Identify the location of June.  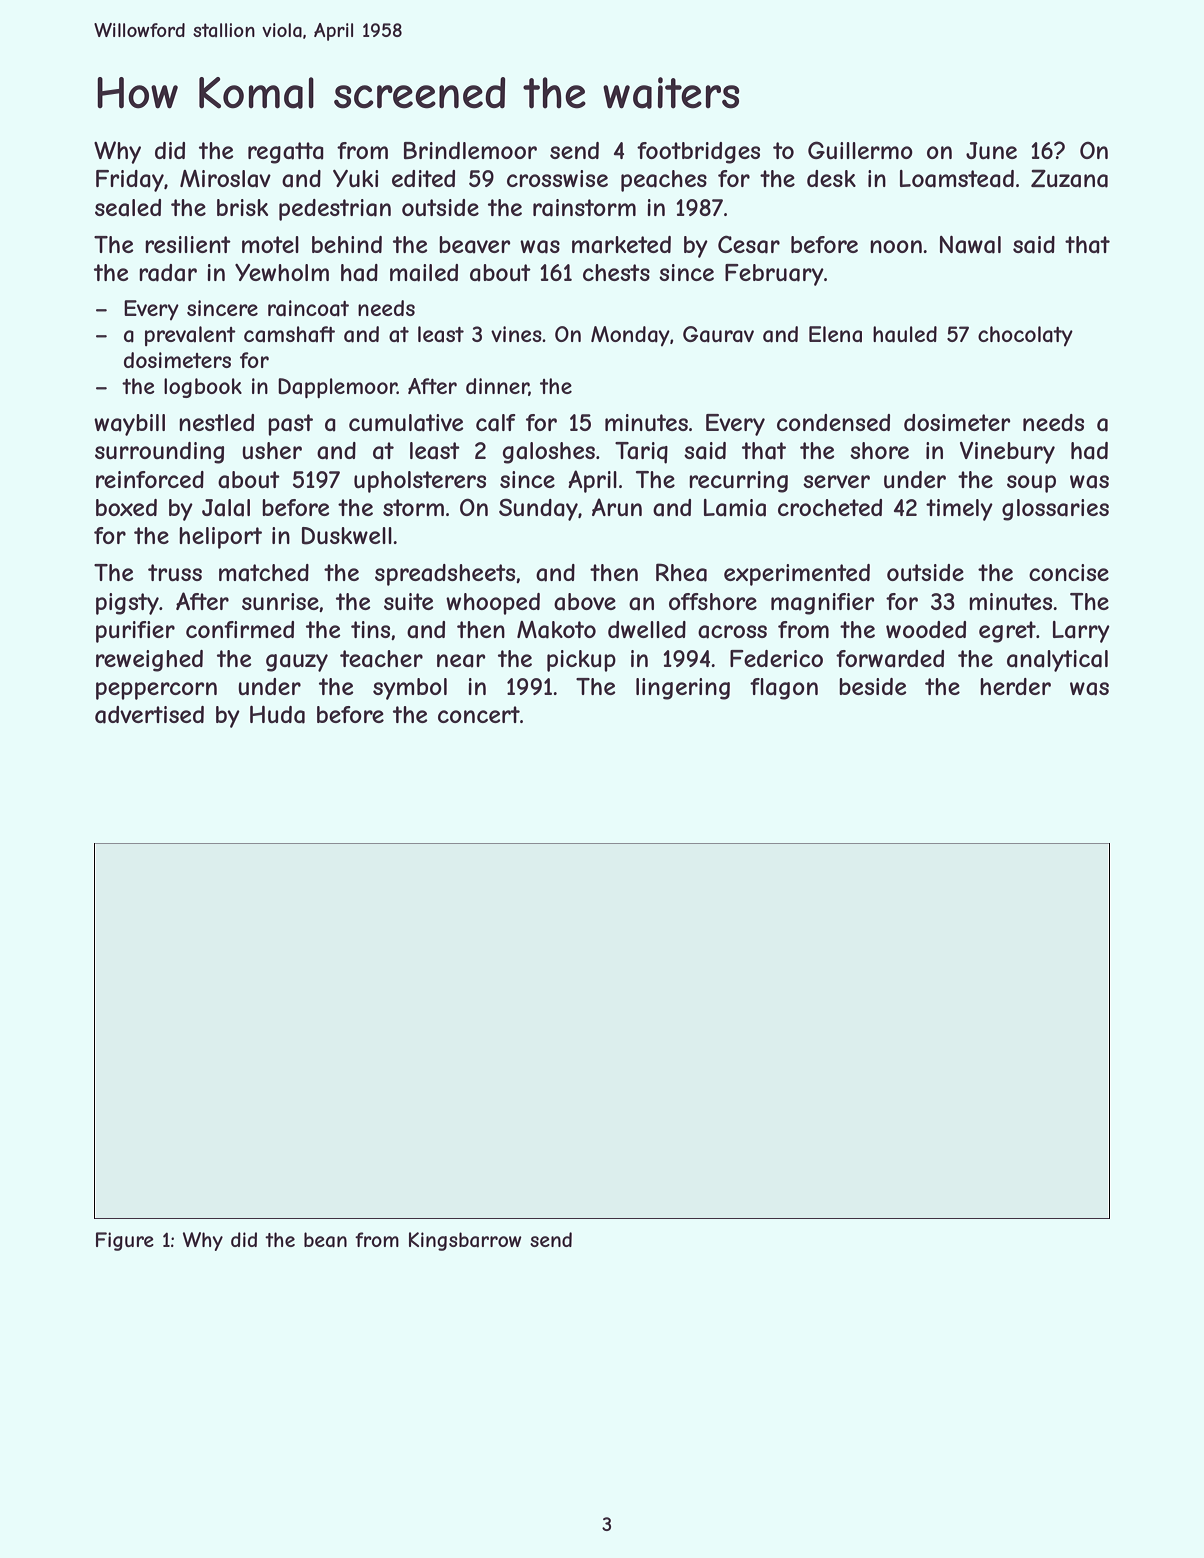
(991, 150).
